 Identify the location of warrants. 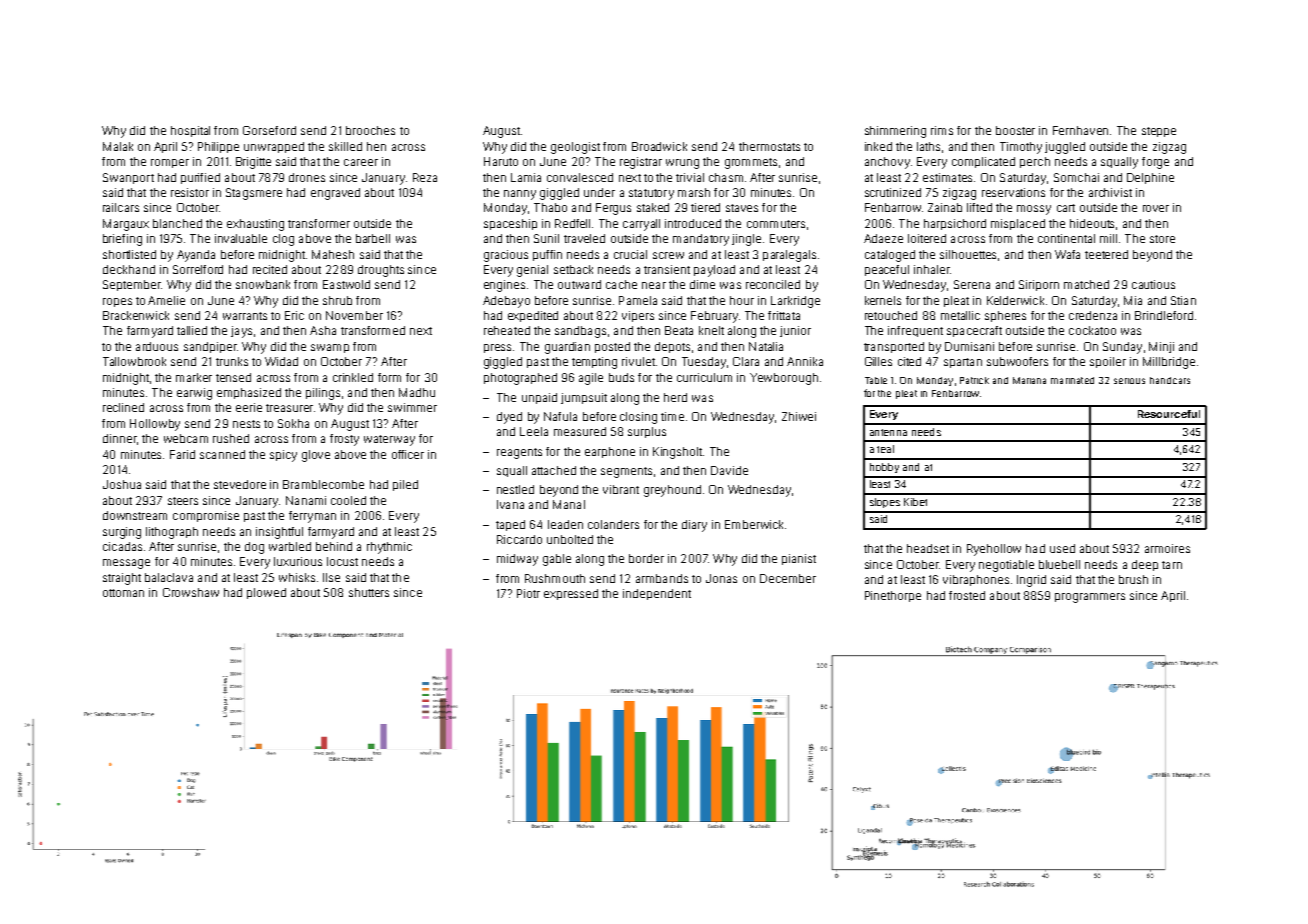
(245, 316).
